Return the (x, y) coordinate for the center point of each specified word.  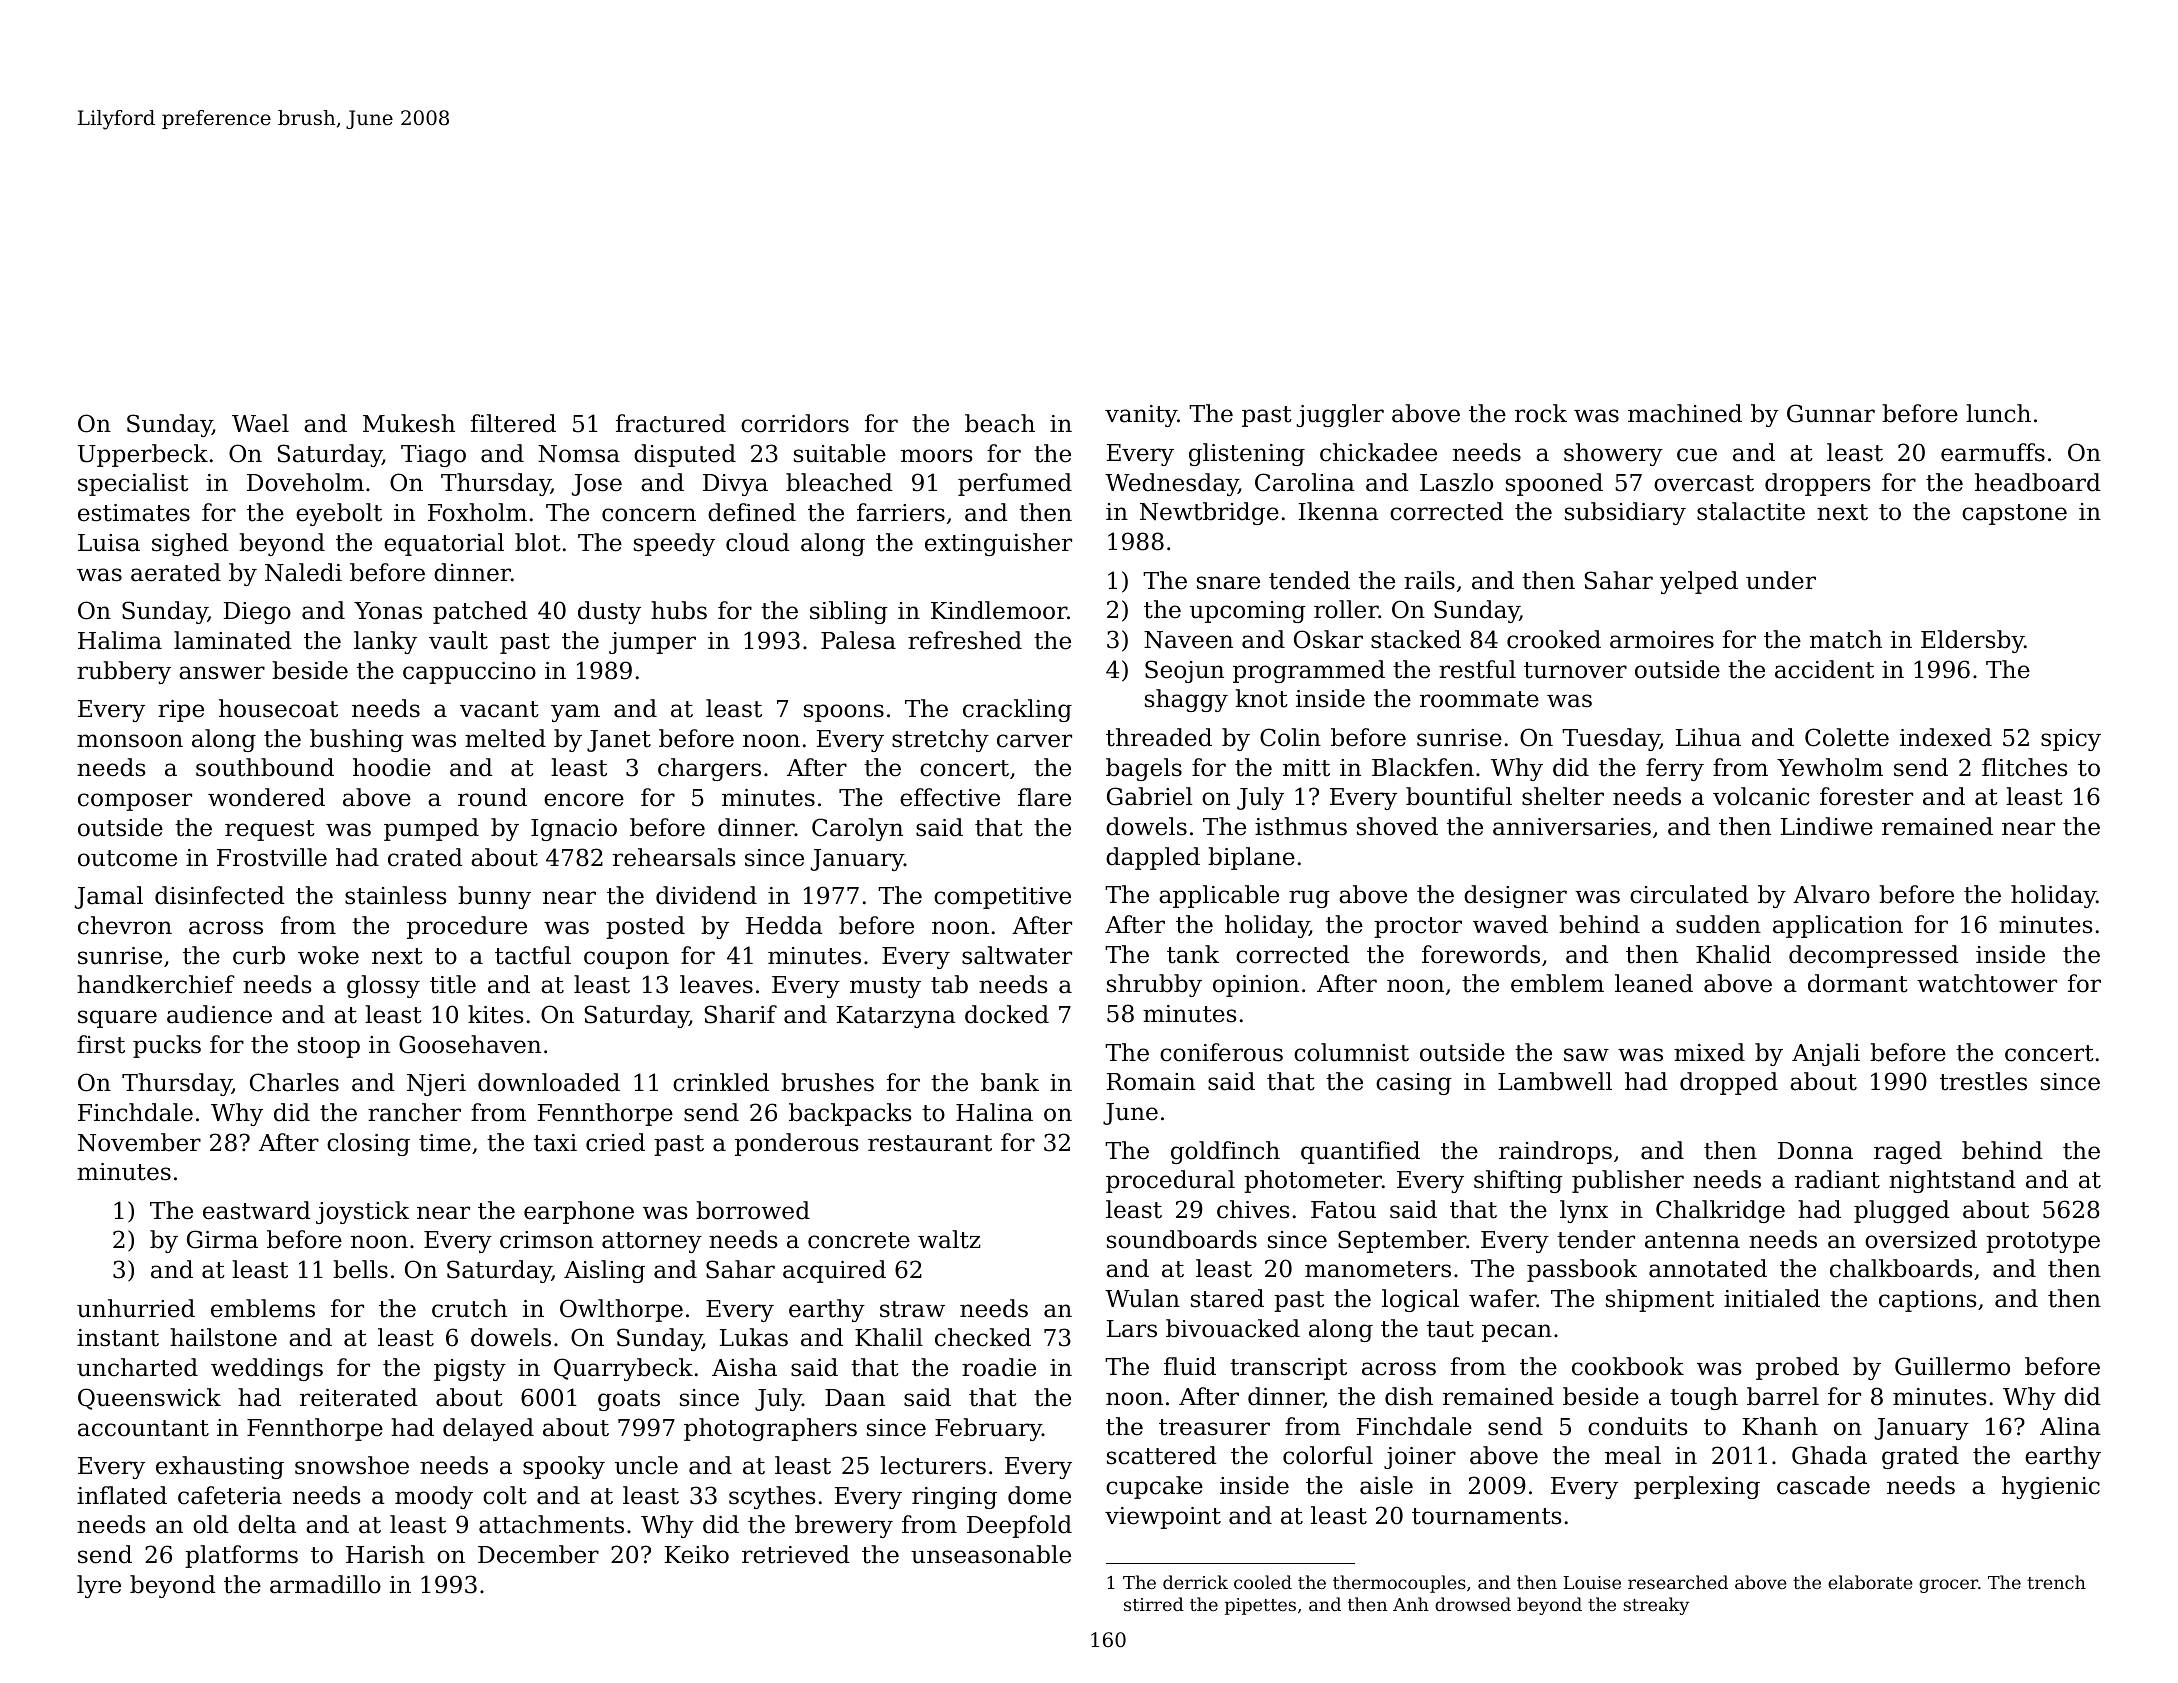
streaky (1656, 1606)
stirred (1154, 1604)
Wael (260, 423)
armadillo (325, 1584)
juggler (1340, 415)
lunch (1998, 413)
